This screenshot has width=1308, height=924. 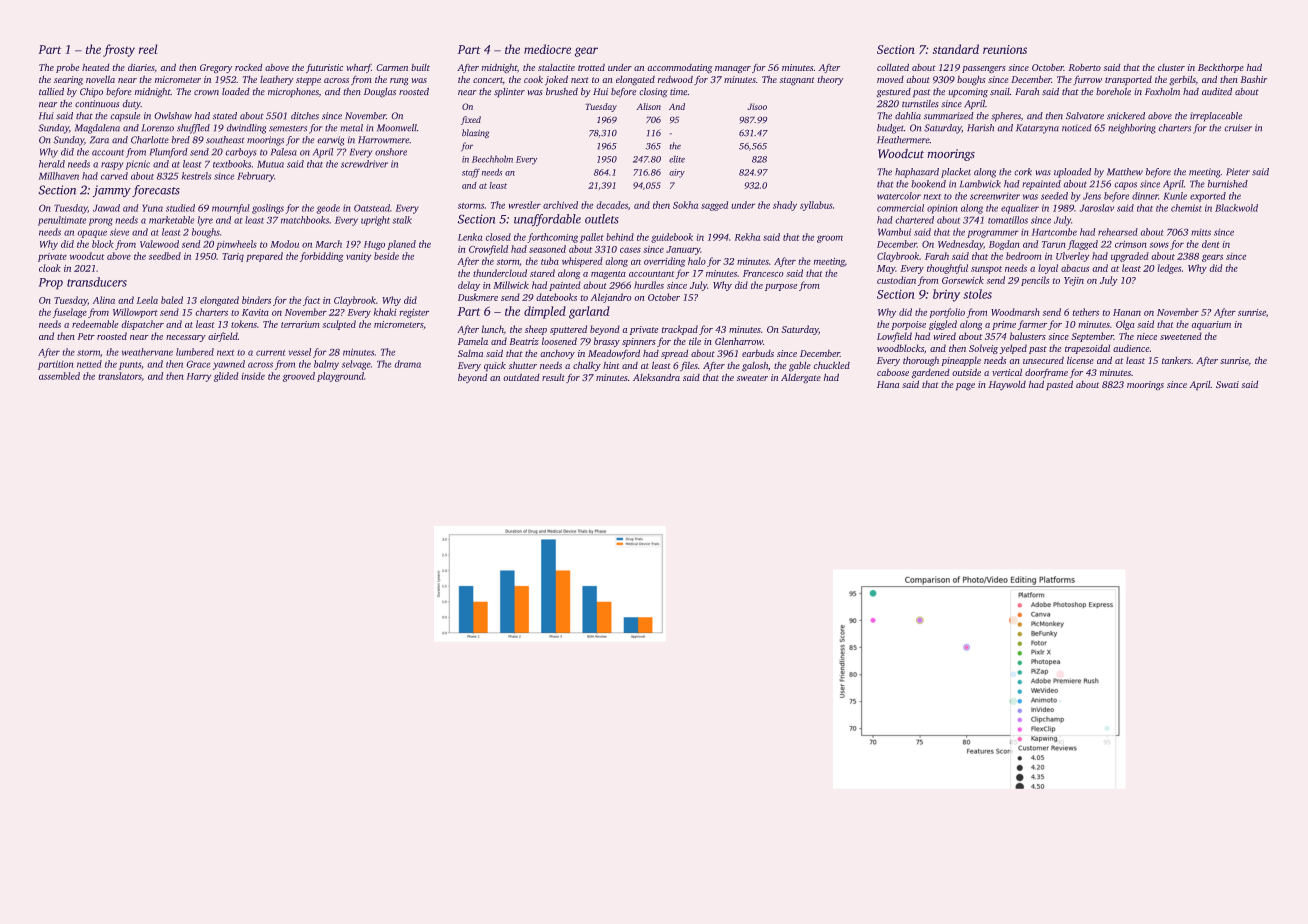 I want to click on manager, so click(x=733, y=70).
